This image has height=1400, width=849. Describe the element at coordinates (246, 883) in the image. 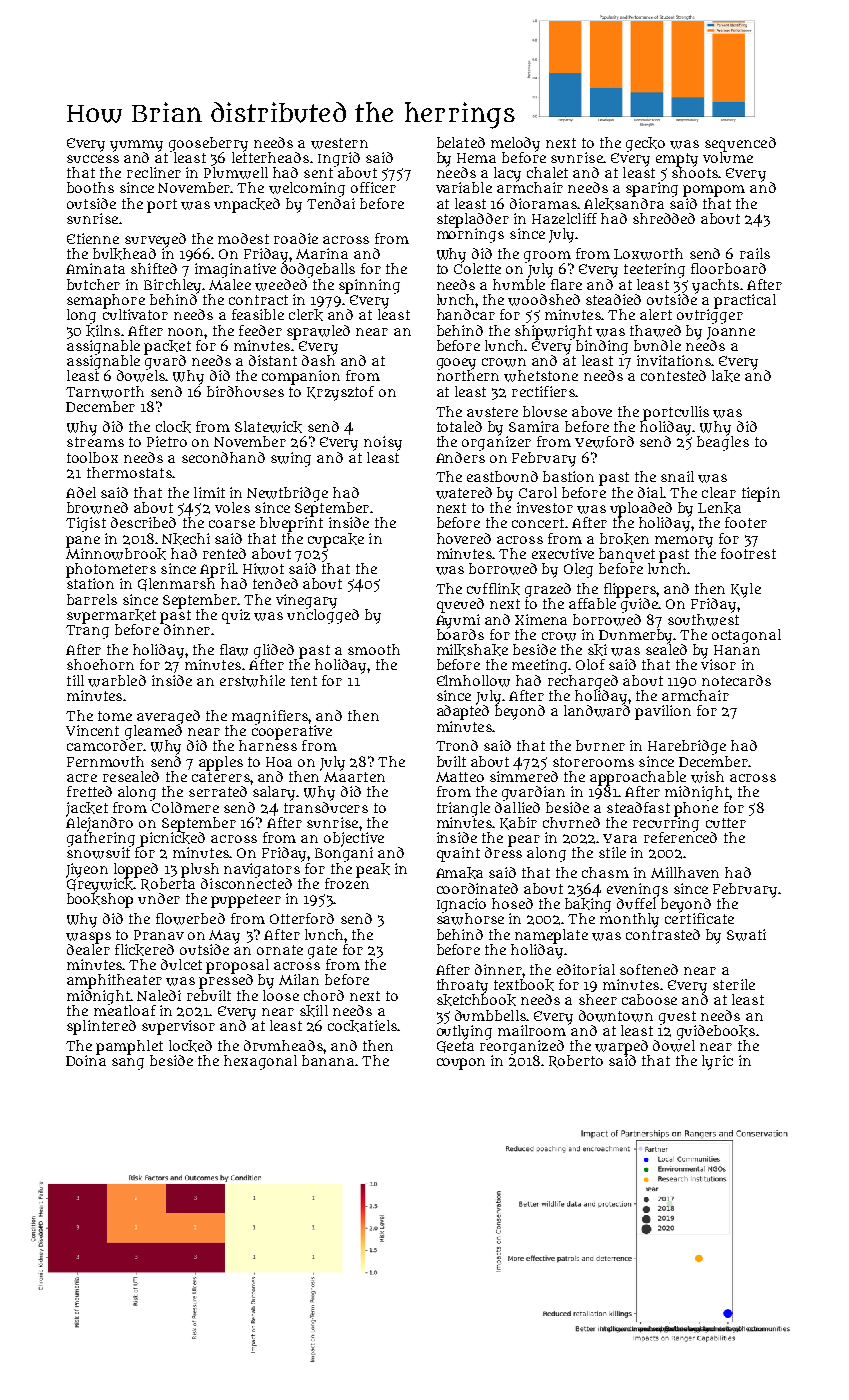

I see `disconnected` at that location.
